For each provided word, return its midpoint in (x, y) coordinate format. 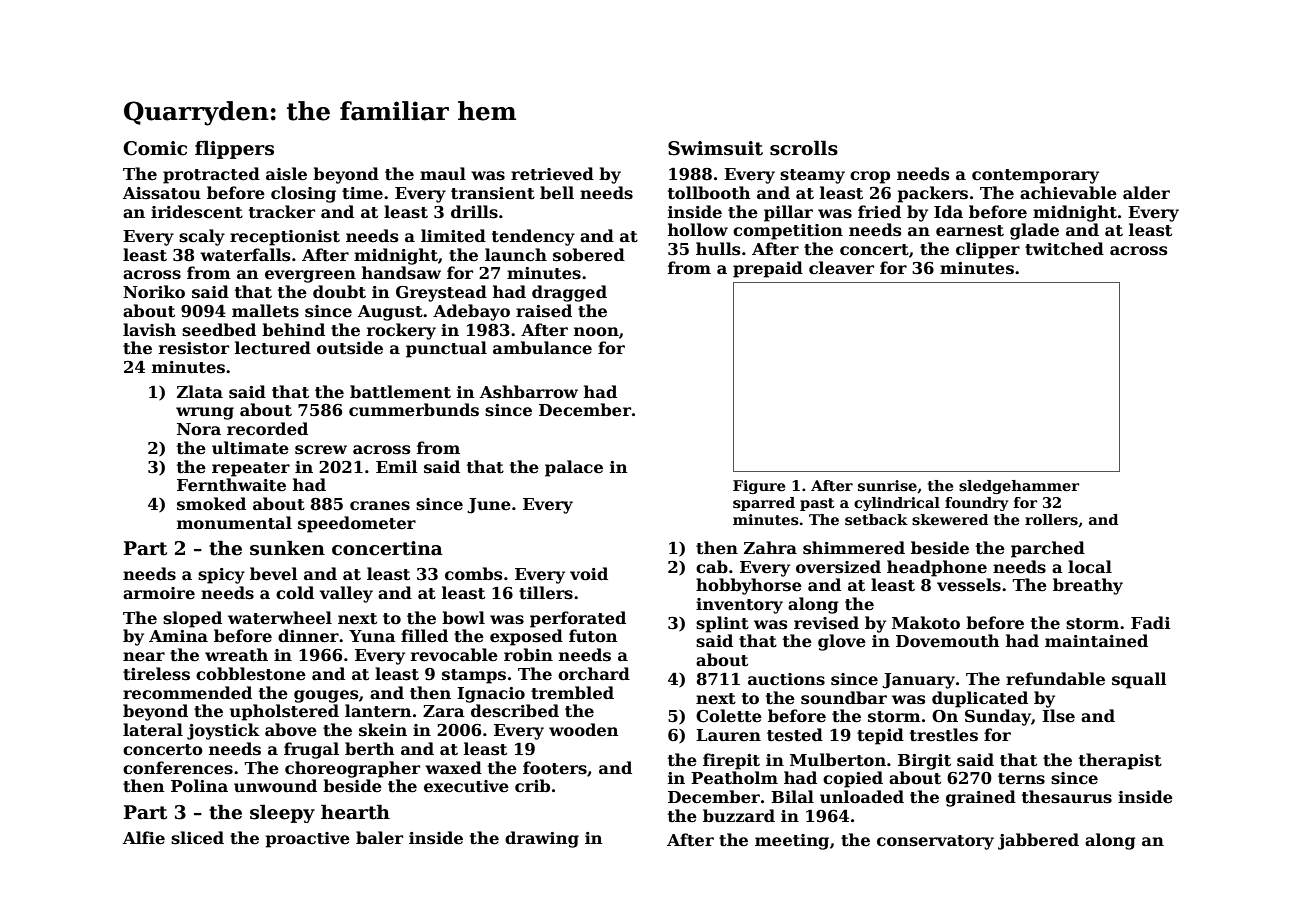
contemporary (1035, 176)
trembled (572, 693)
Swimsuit (715, 148)
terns (1021, 779)
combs (474, 574)
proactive (307, 840)
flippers (234, 149)
